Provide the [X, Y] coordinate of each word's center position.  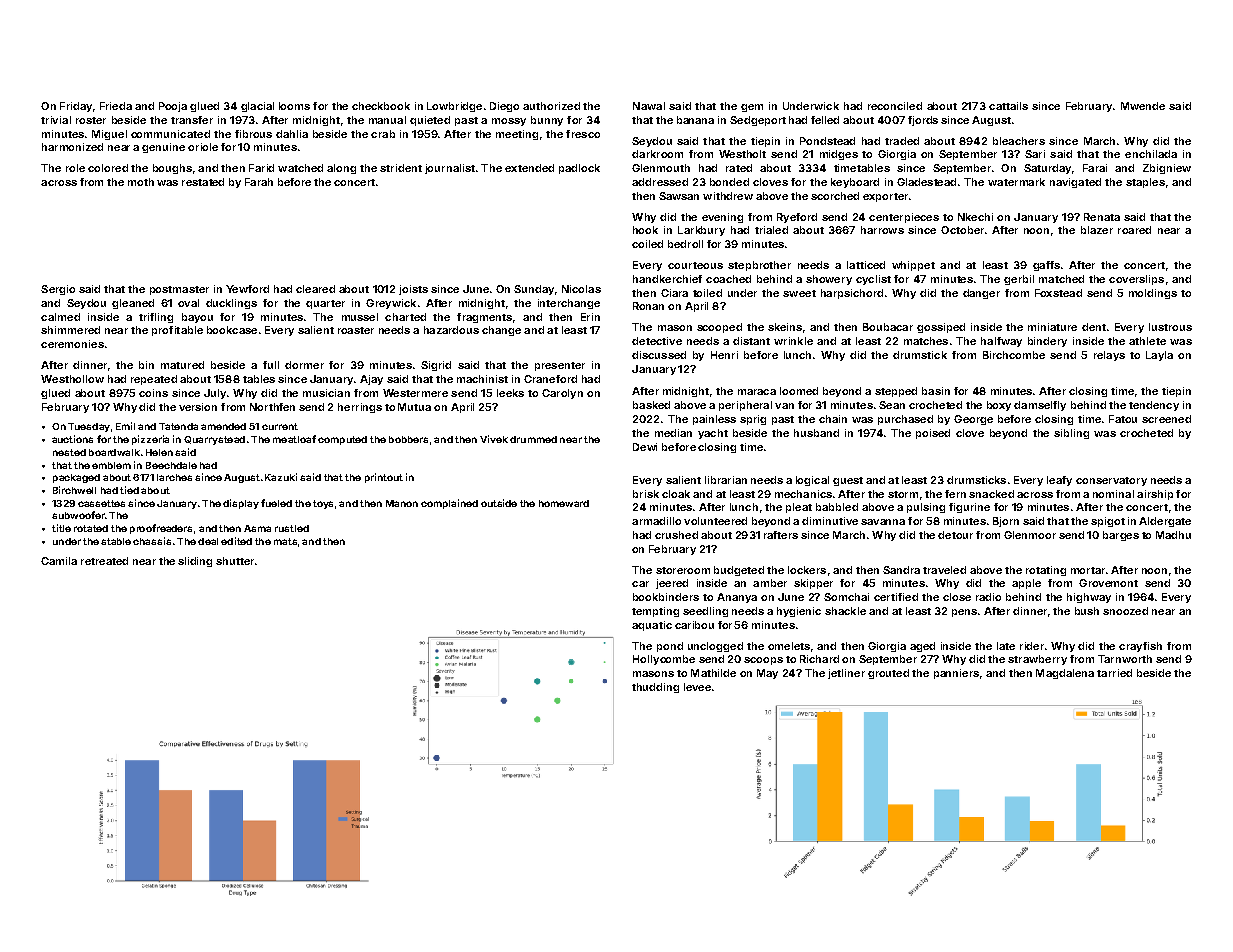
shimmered [70, 330]
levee [697, 687]
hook [645, 230]
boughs [172, 169]
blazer [1097, 230]
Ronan [648, 306]
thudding [655, 688]
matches [926, 341]
